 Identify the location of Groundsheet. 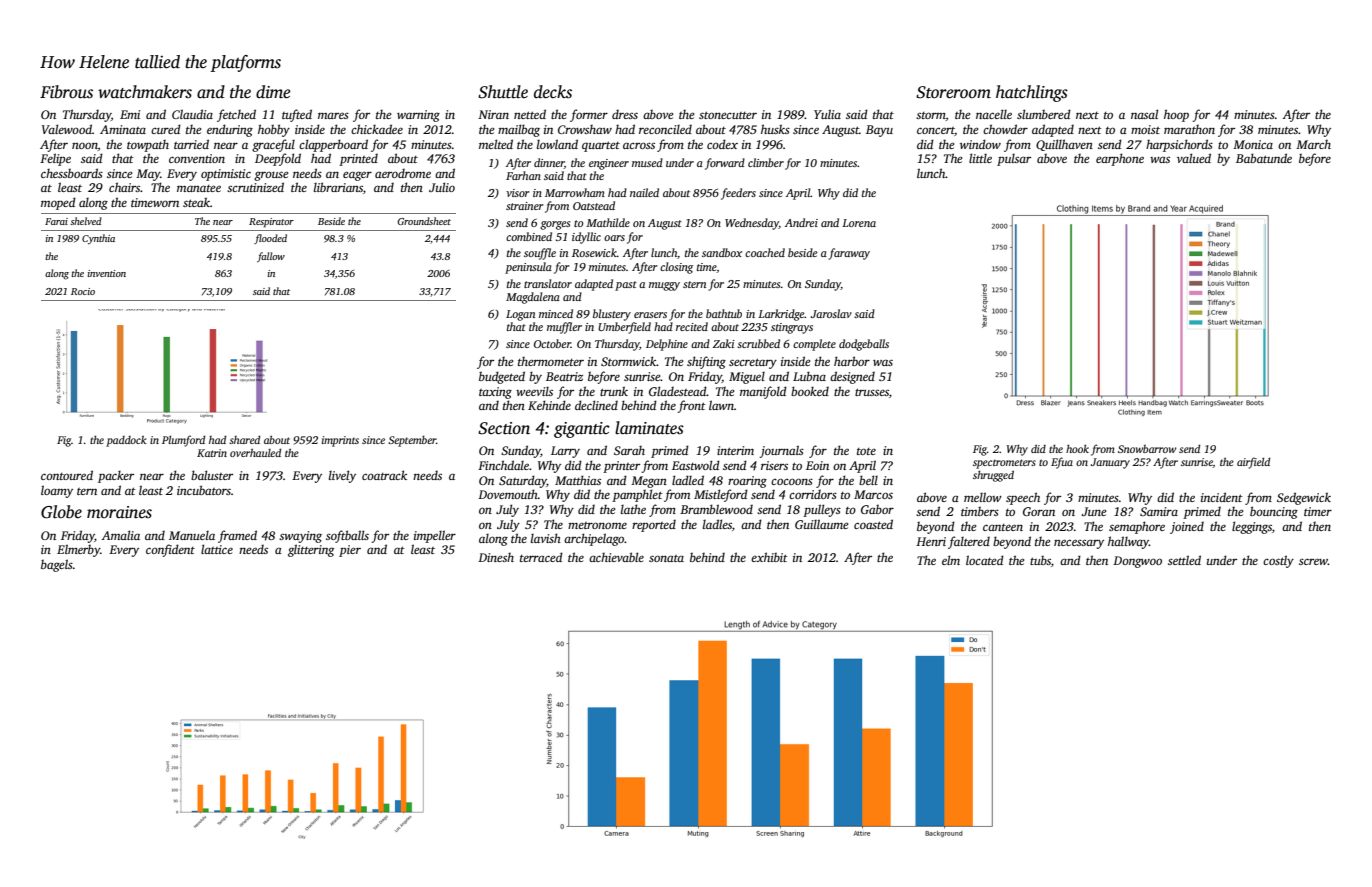
(424, 221).
